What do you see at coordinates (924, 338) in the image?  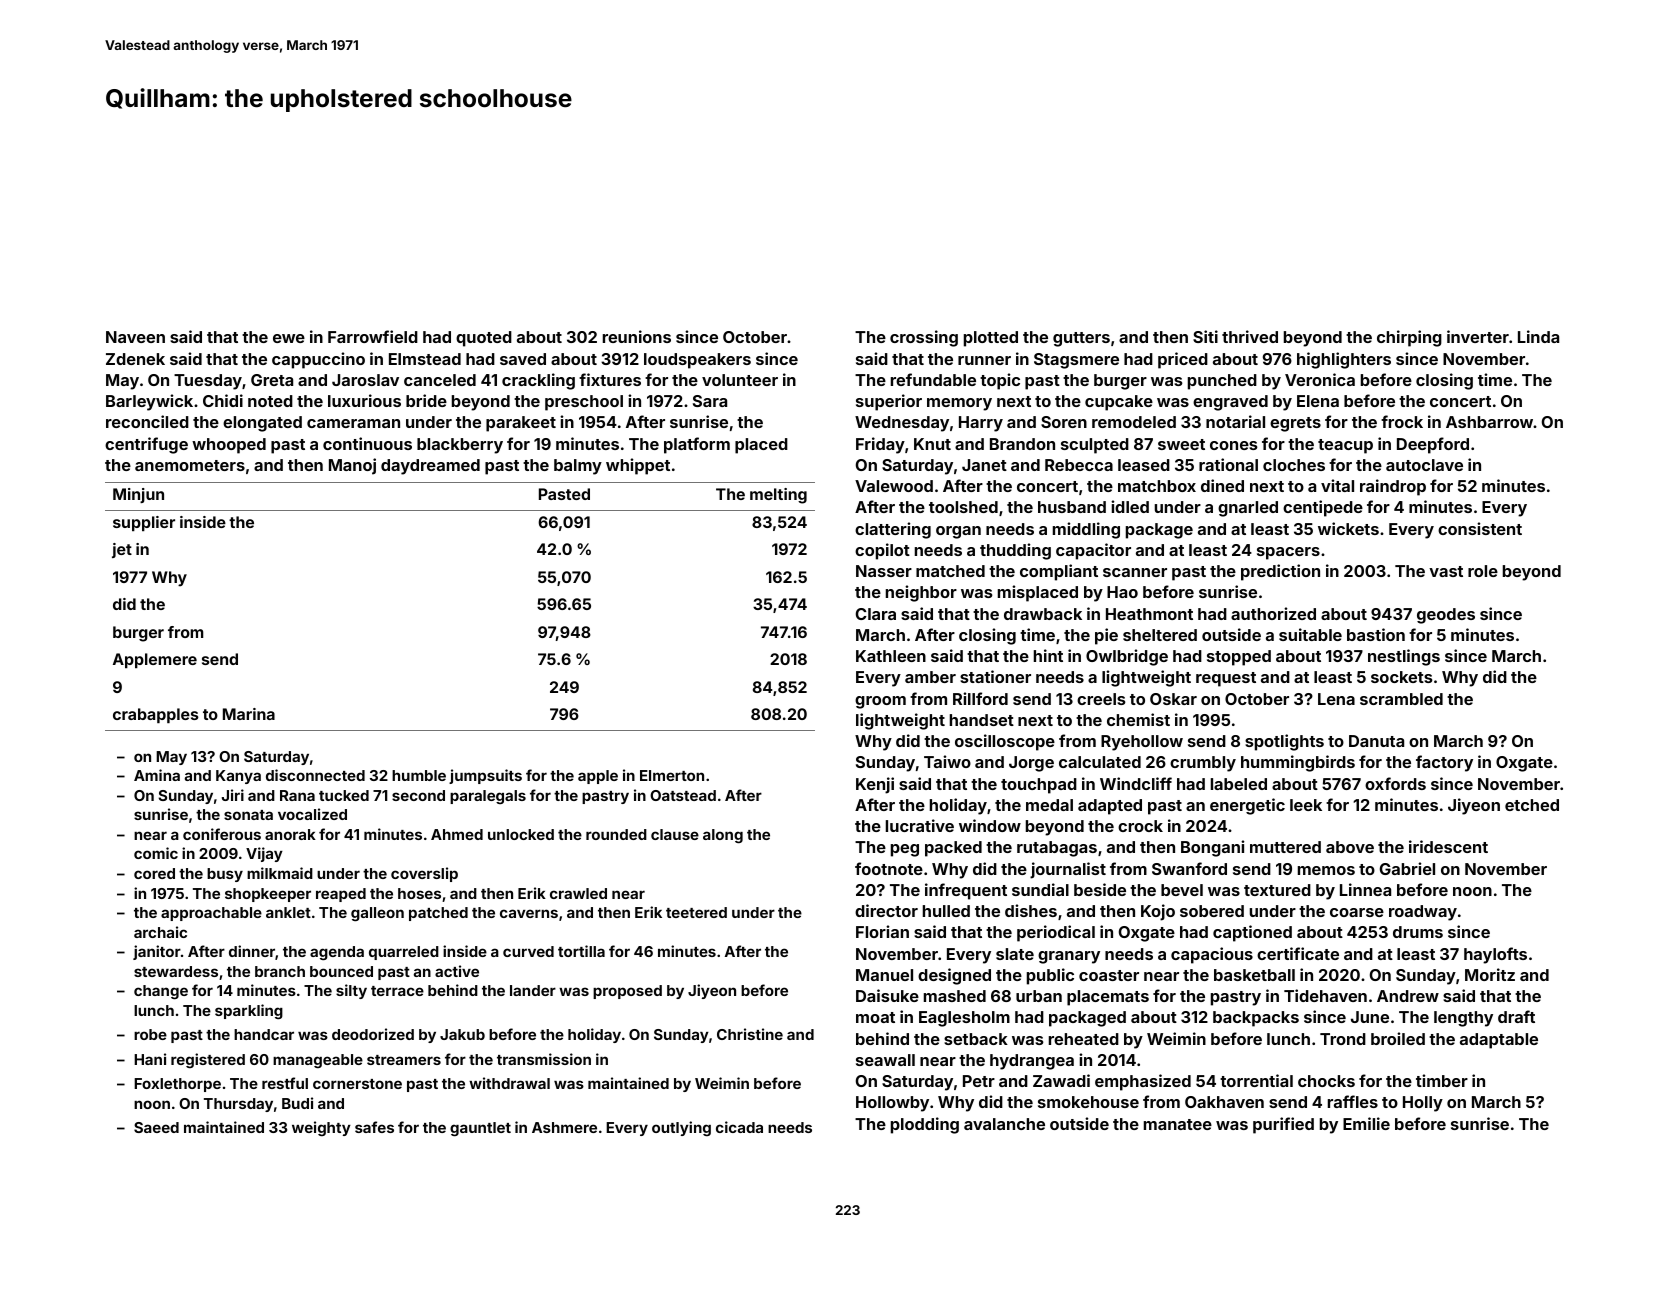 I see `crossing` at bounding box center [924, 338].
